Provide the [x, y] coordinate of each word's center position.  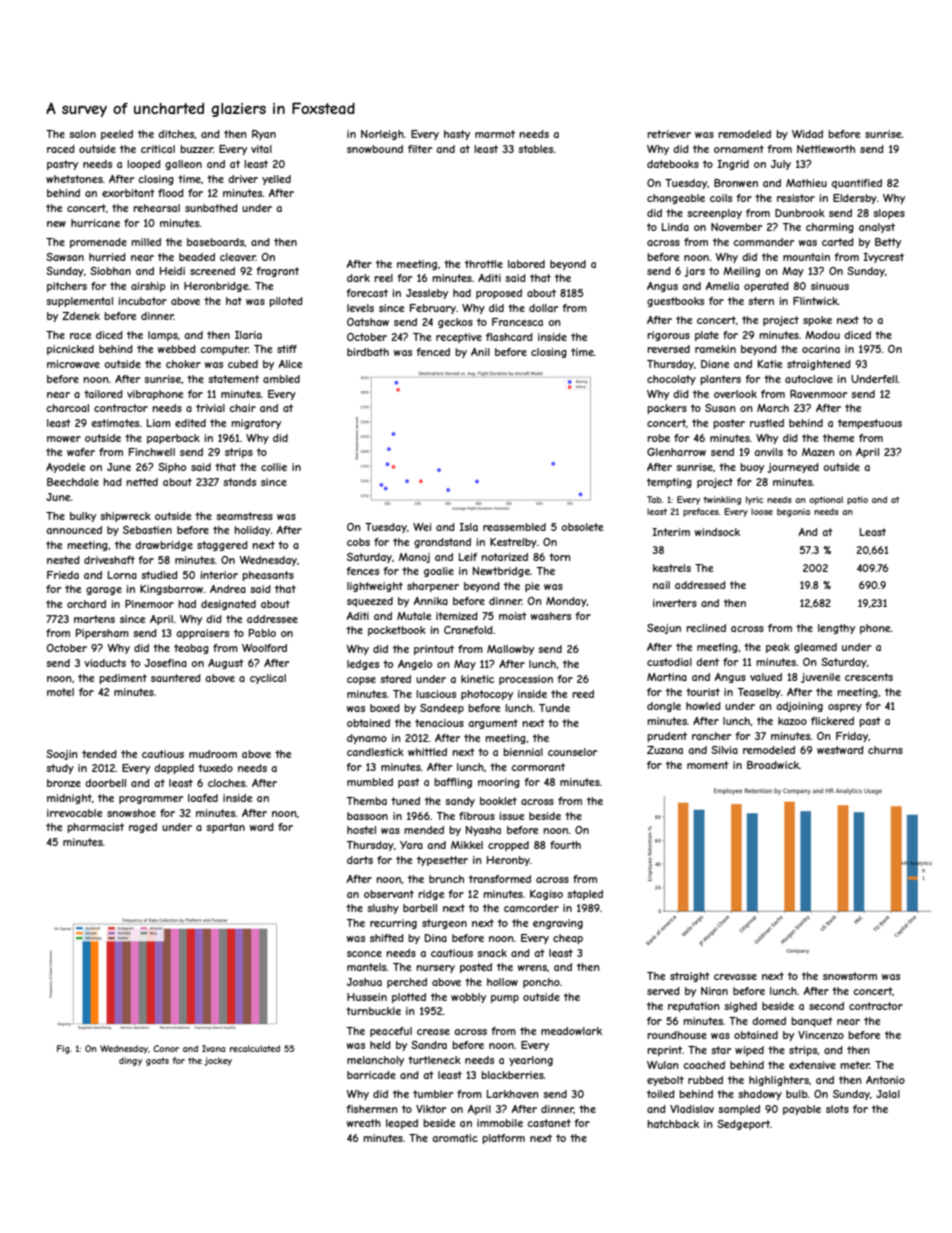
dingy [130, 1061]
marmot [495, 134]
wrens [532, 968]
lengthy [836, 629]
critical [158, 149]
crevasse [735, 977]
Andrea [228, 589]
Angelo [415, 665]
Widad [807, 134]
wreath [364, 1123]
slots [837, 1109]
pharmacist [95, 828]
